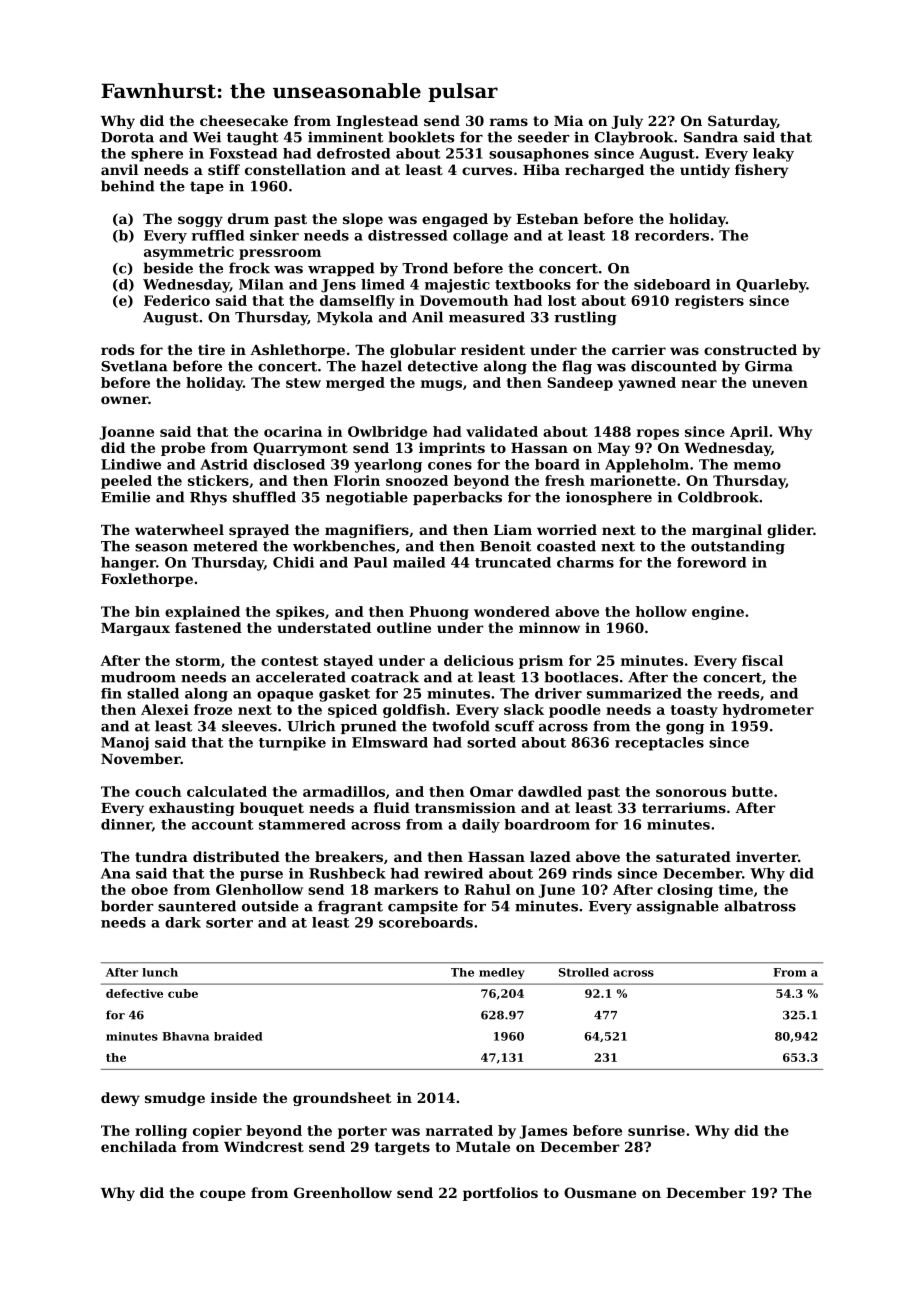 This screenshot has height=1308, width=924. What do you see at coordinates (760, 906) in the screenshot?
I see `albatross` at bounding box center [760, 906].
